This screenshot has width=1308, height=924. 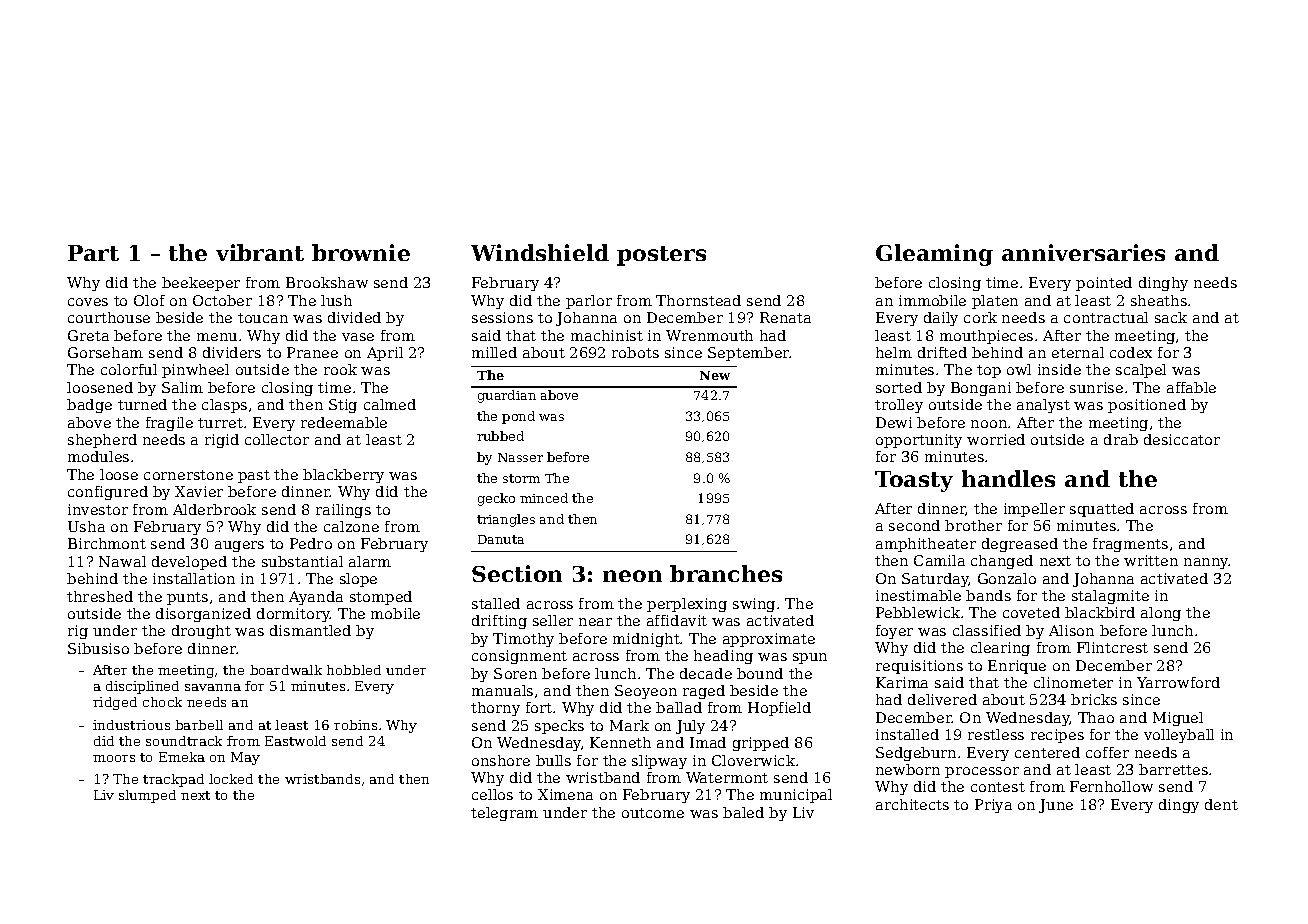 I want to click on sheaths, so click(x=1159, y=300).
